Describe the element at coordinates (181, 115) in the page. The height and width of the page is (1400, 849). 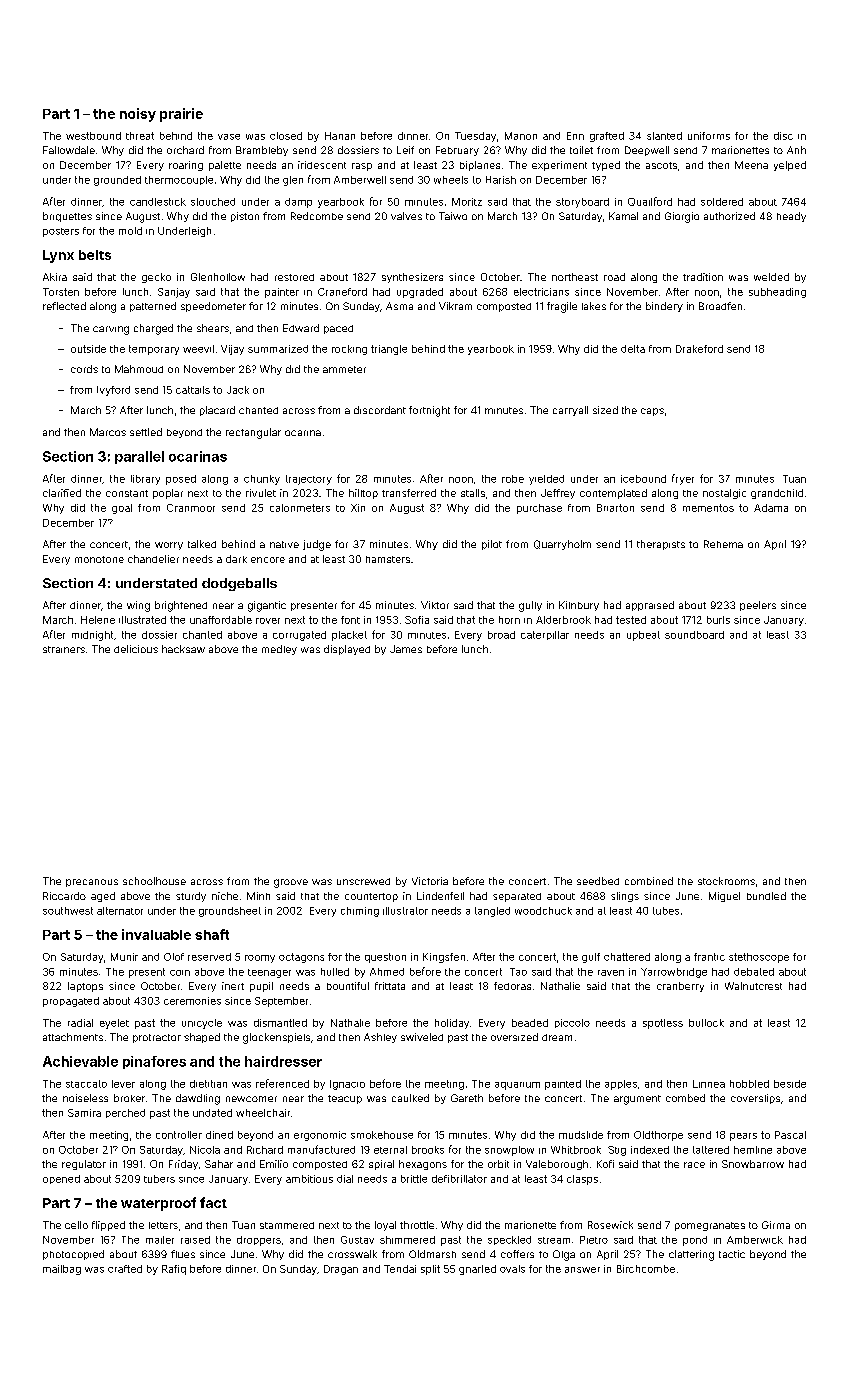
I see `prairie` at that location.
